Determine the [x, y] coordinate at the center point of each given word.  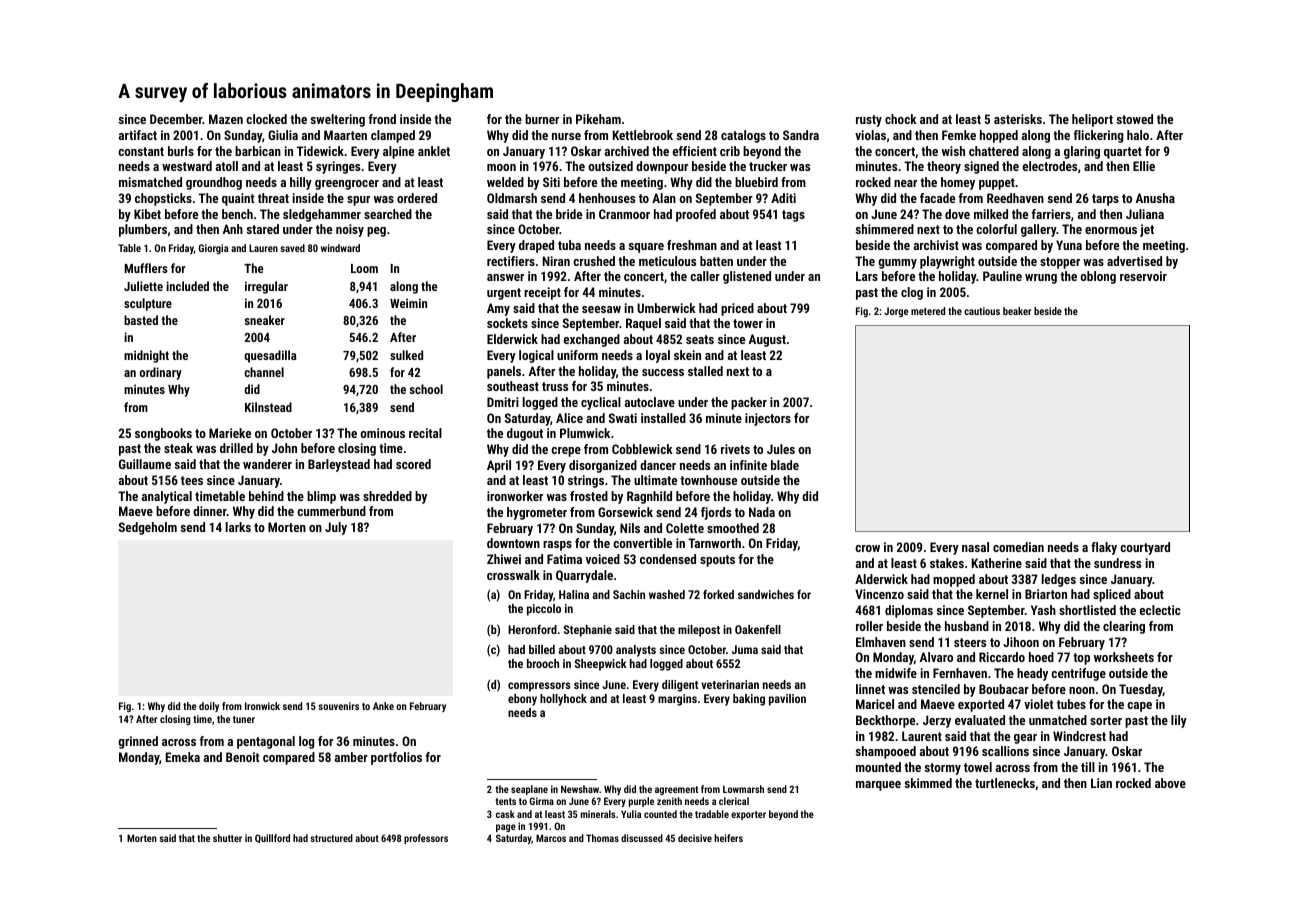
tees [192, 480]
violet [1038, 704]
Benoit [242, 757]
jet [1147, 230]
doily [209, 707]
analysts [636, 651]
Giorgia [213, 249]
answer [505, 277]
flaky [1104, 548]
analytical [167, 497]
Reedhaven [1015, 198]
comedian [1018, 547]
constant [141, 151]
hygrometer [537, 513]
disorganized [603, 466]
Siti [551, 182]
